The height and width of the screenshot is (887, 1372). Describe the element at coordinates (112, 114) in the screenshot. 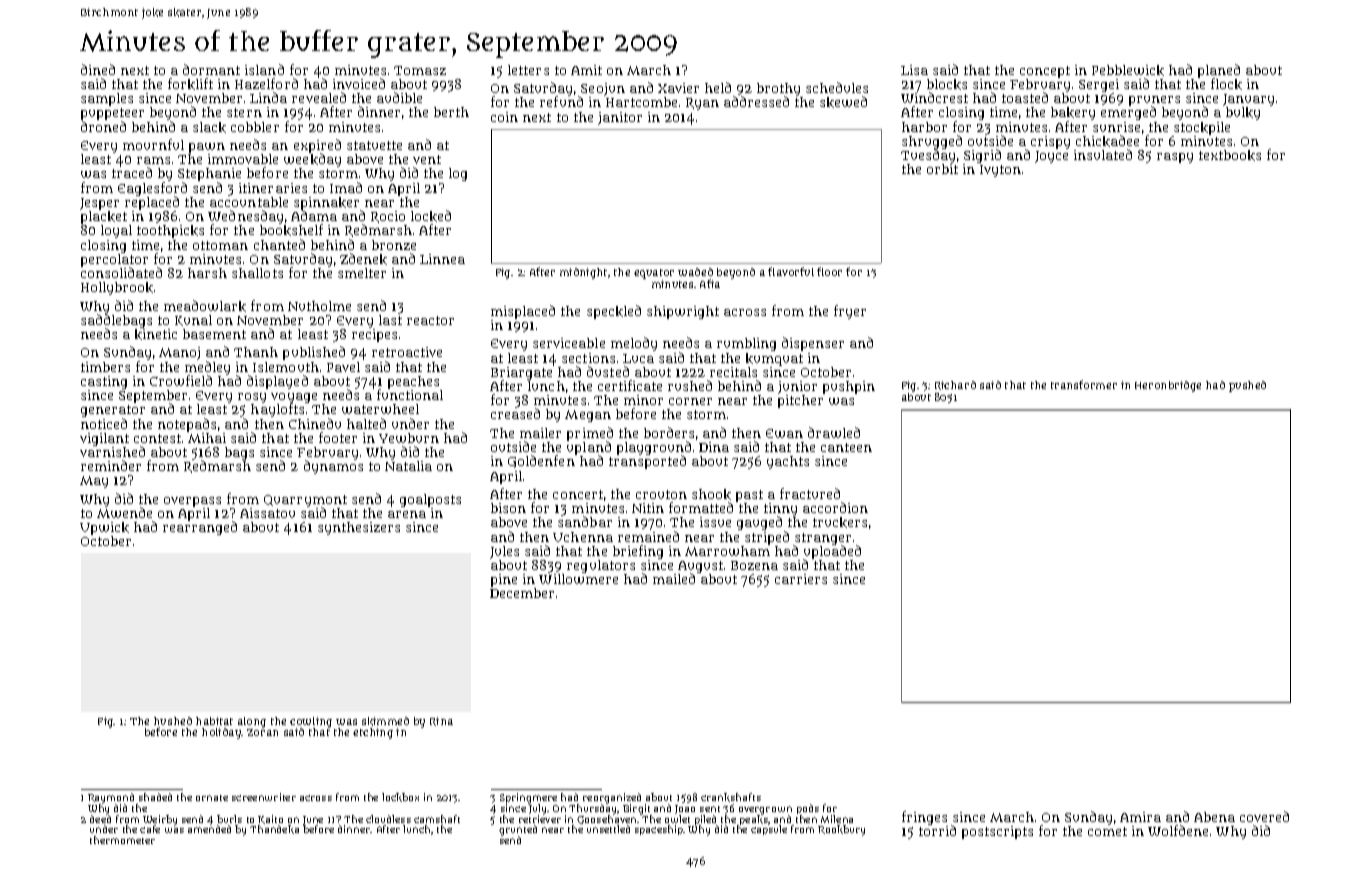

I see `puppeteer` at that location.
